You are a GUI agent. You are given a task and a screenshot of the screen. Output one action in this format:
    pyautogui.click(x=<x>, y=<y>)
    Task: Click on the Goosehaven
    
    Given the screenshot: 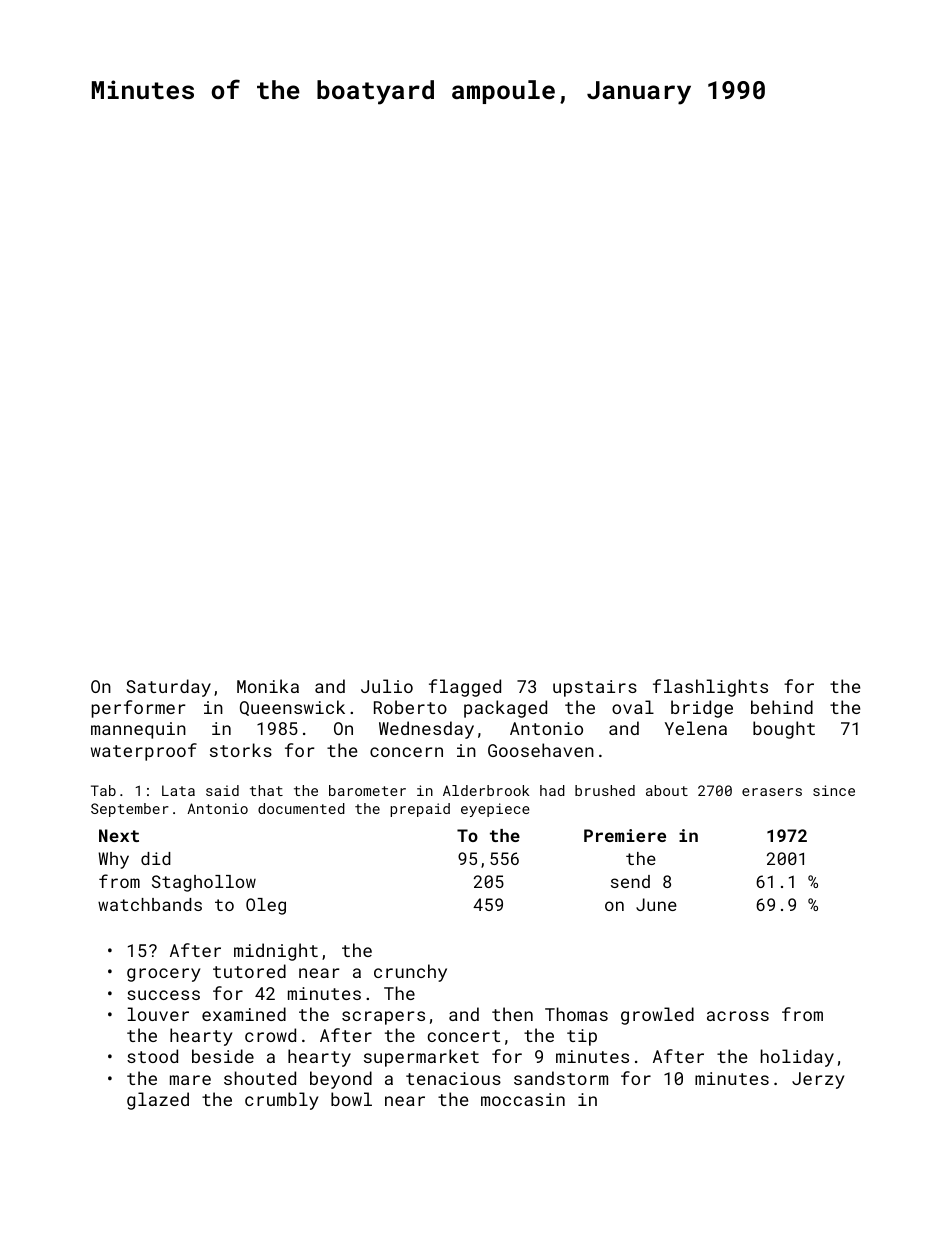 What is the action you would take?
    pyautogui.click(x=541, y=750)
